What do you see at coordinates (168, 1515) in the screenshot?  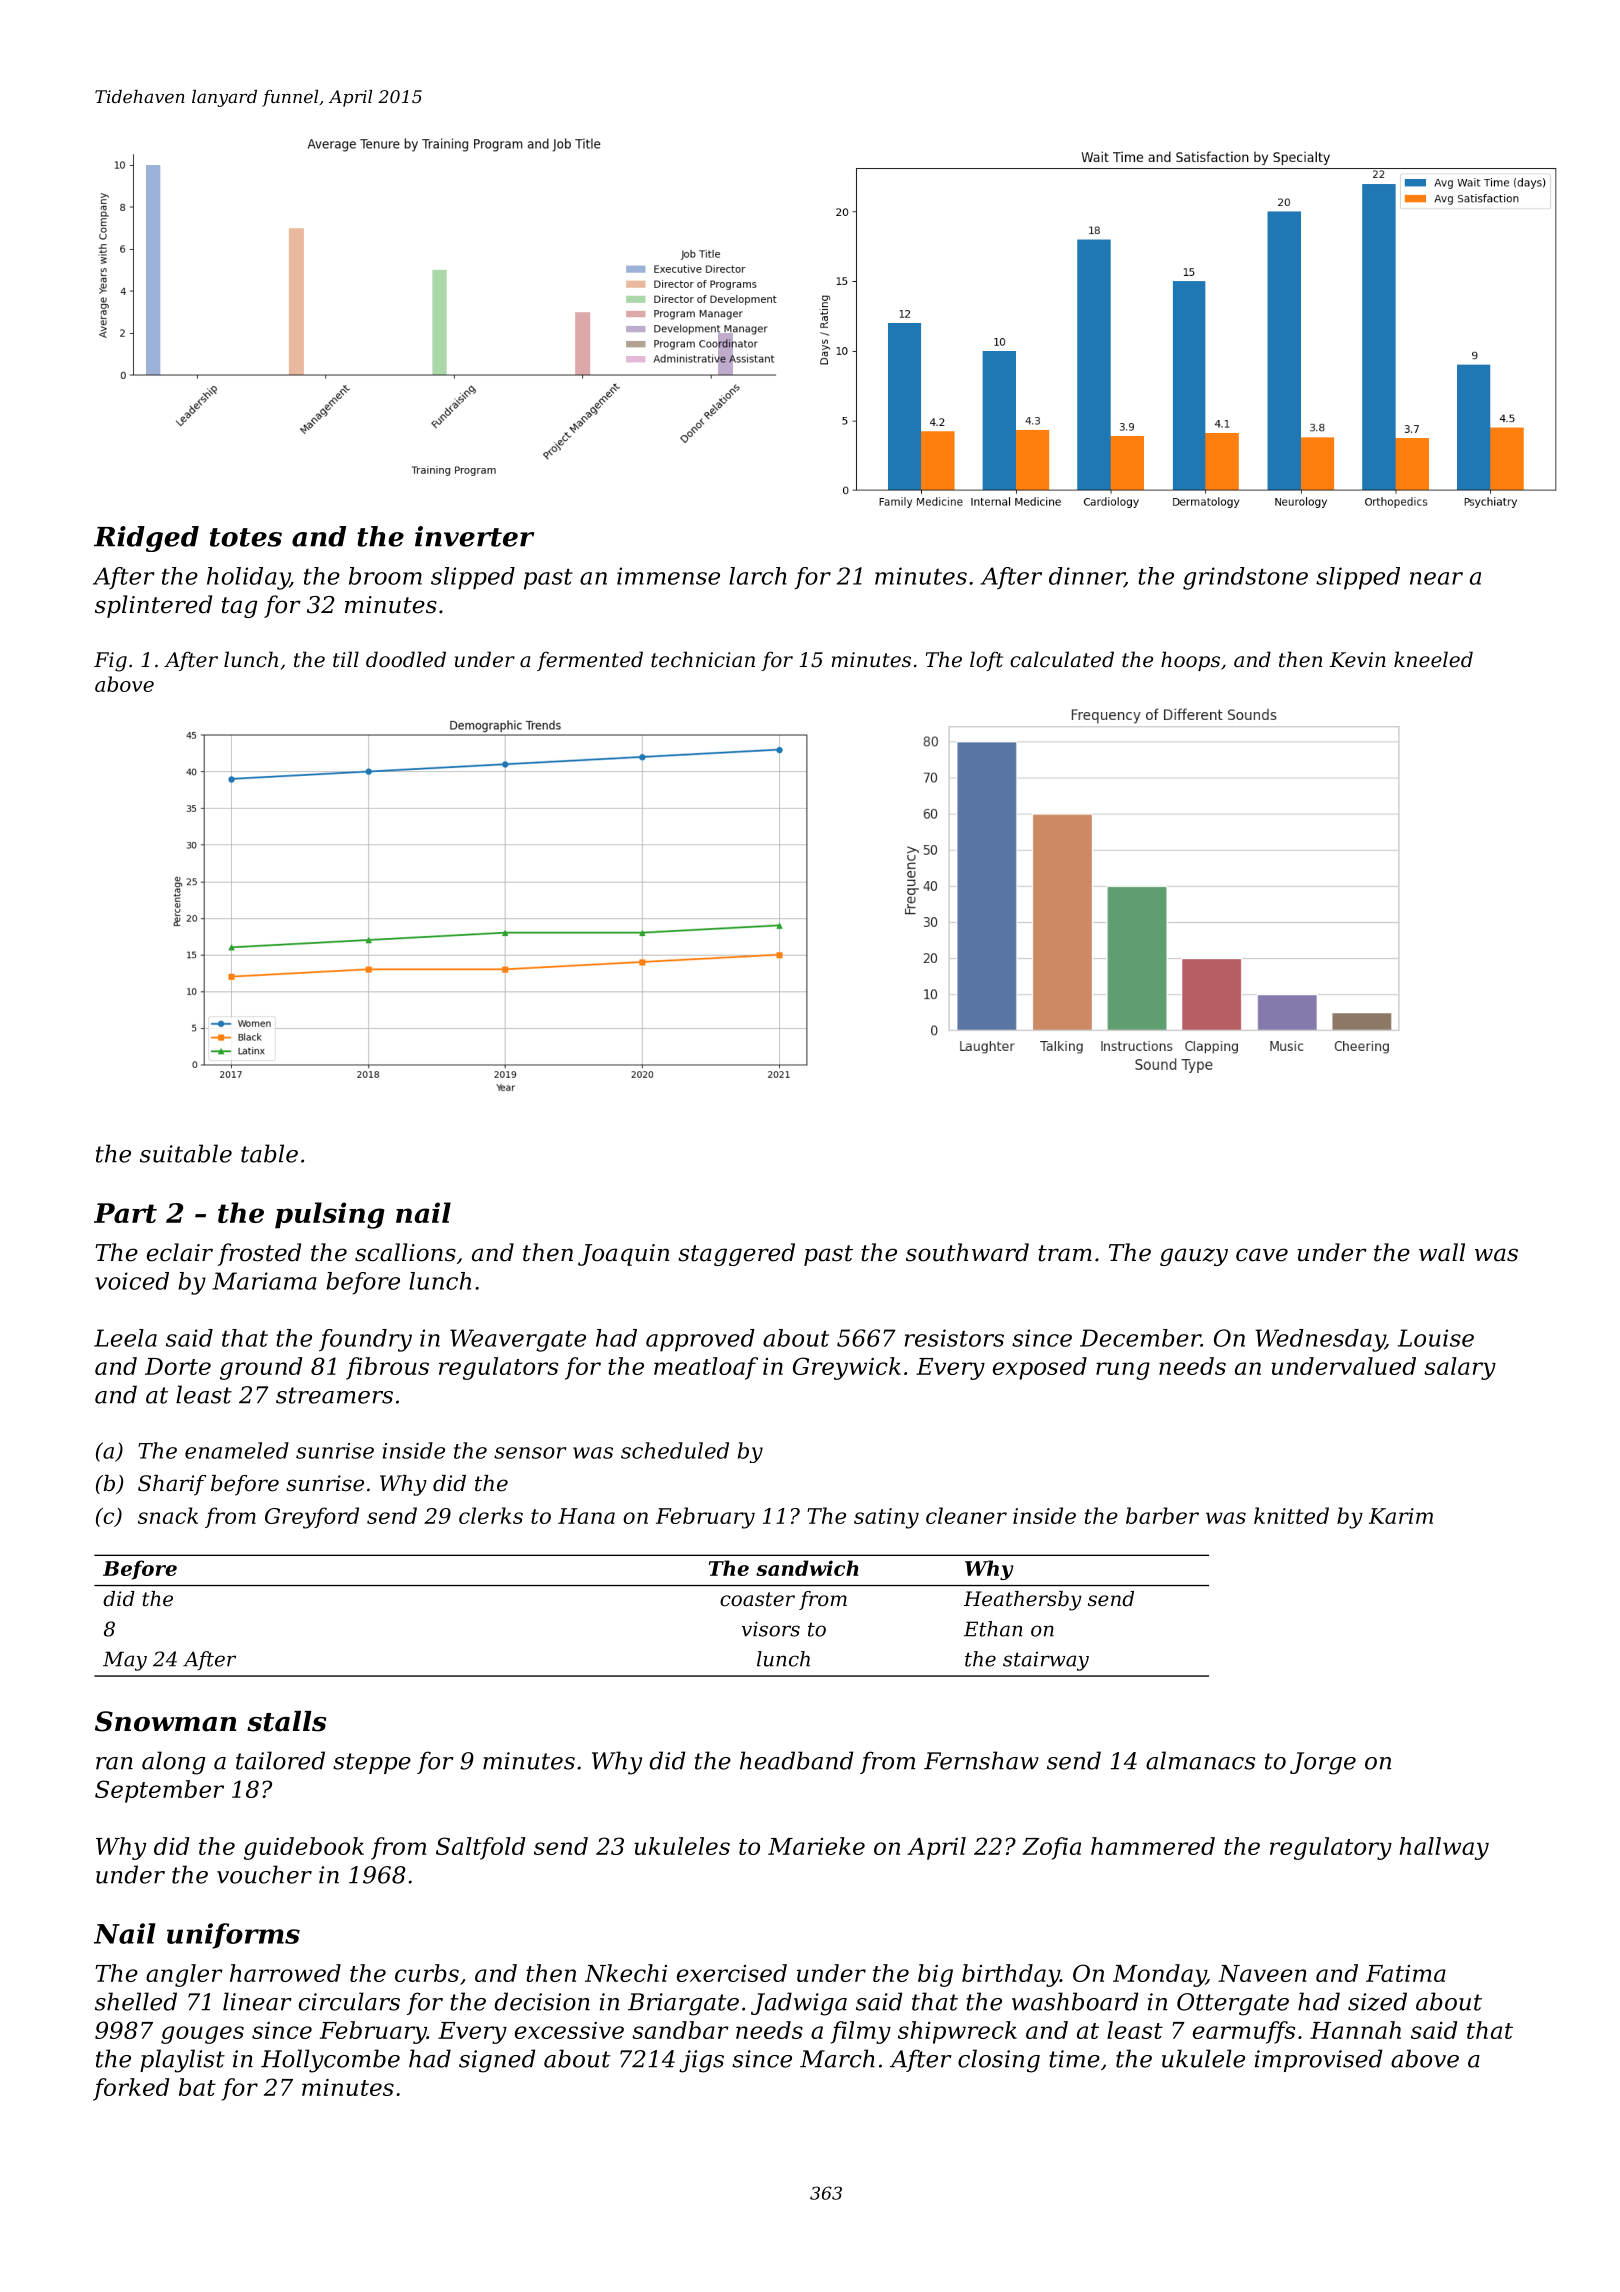 I see `snack` at bounding box center [168, 1515].
